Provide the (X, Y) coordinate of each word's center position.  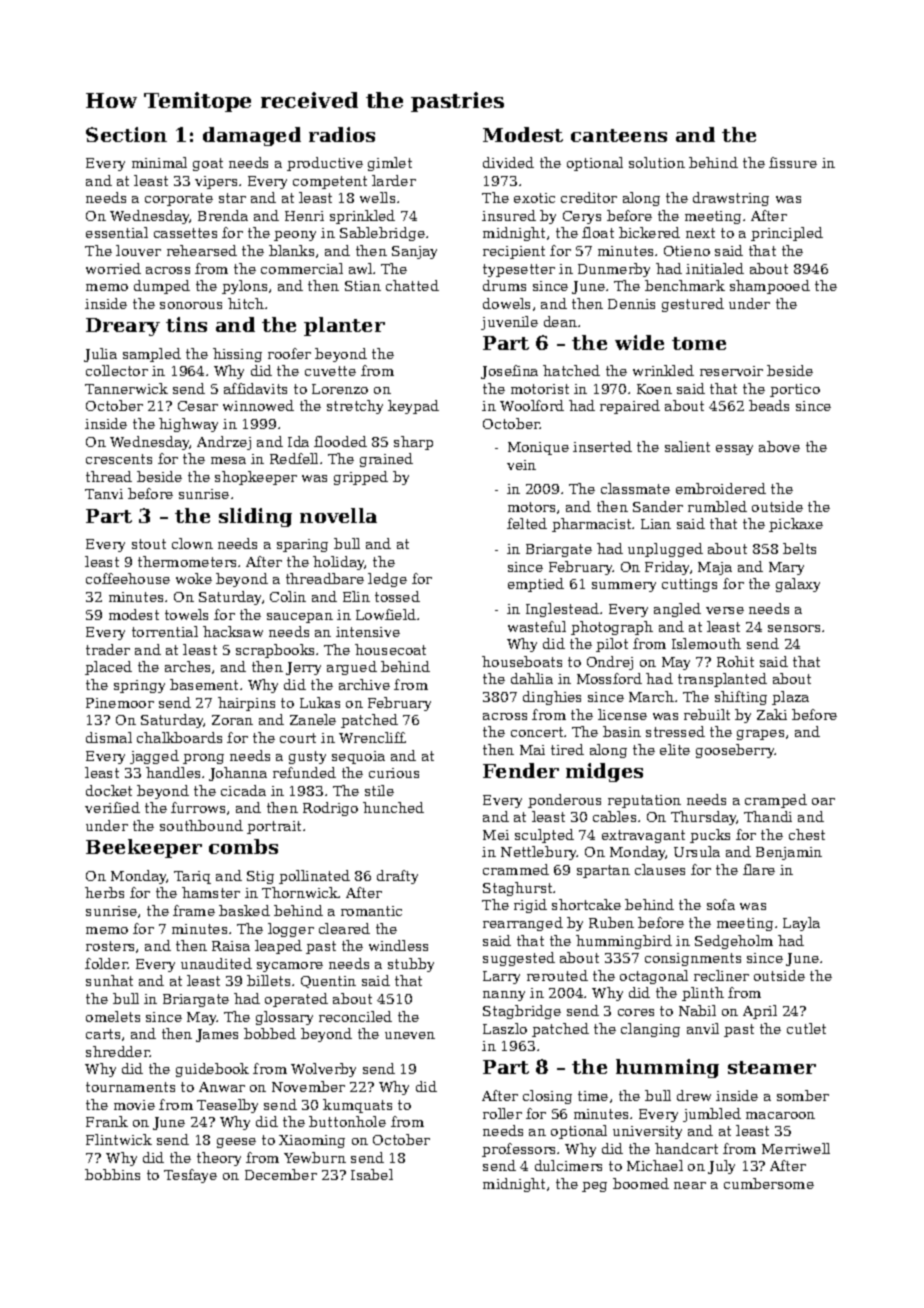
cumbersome (769, 1183)
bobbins (112, 1174)
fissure (793, 162)
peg (594, 1187)
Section (126, 134)
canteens (619, 135)
